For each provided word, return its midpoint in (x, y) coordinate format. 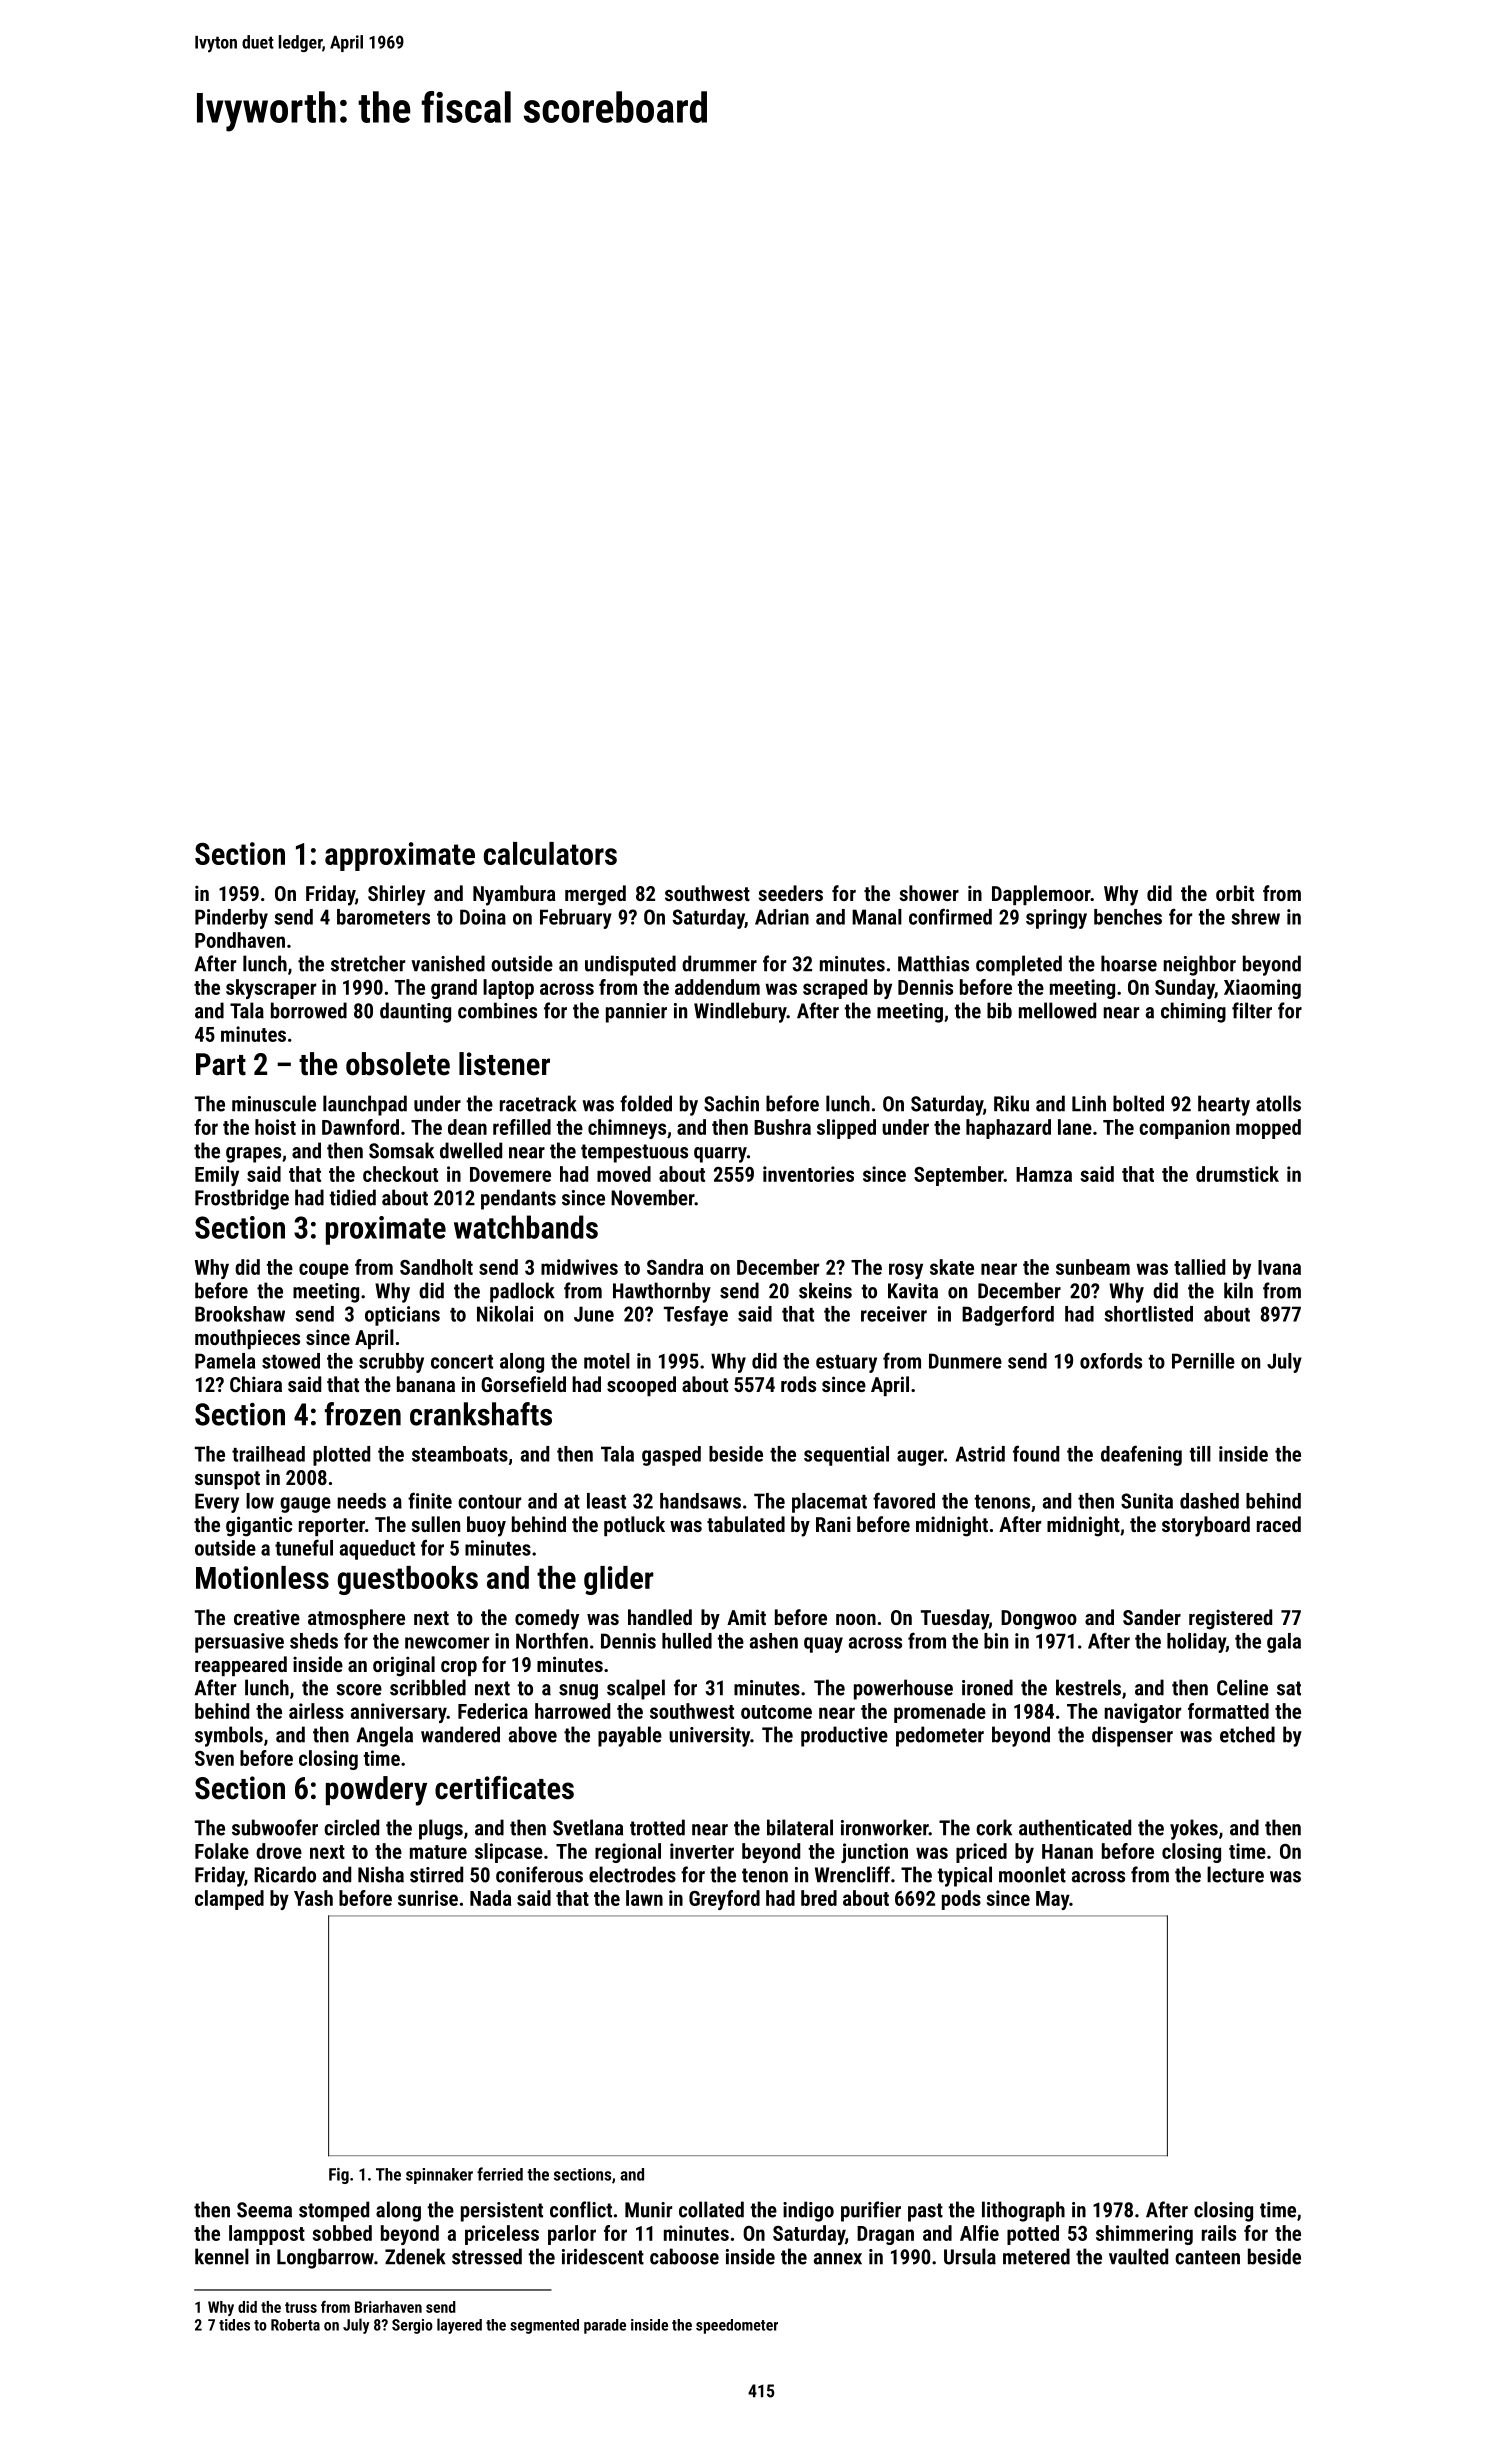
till (1200, 1454)
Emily (217, 1176)
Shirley (396, 895)
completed (1019, 965)
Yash (313, 1898)
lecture (1235, 1874)
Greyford (724, 1900)
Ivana (1279, 1267)
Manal (877, 917)
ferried (500, 2174)
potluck (634, 1526)
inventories (808, 1174)
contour (489, 1502)
